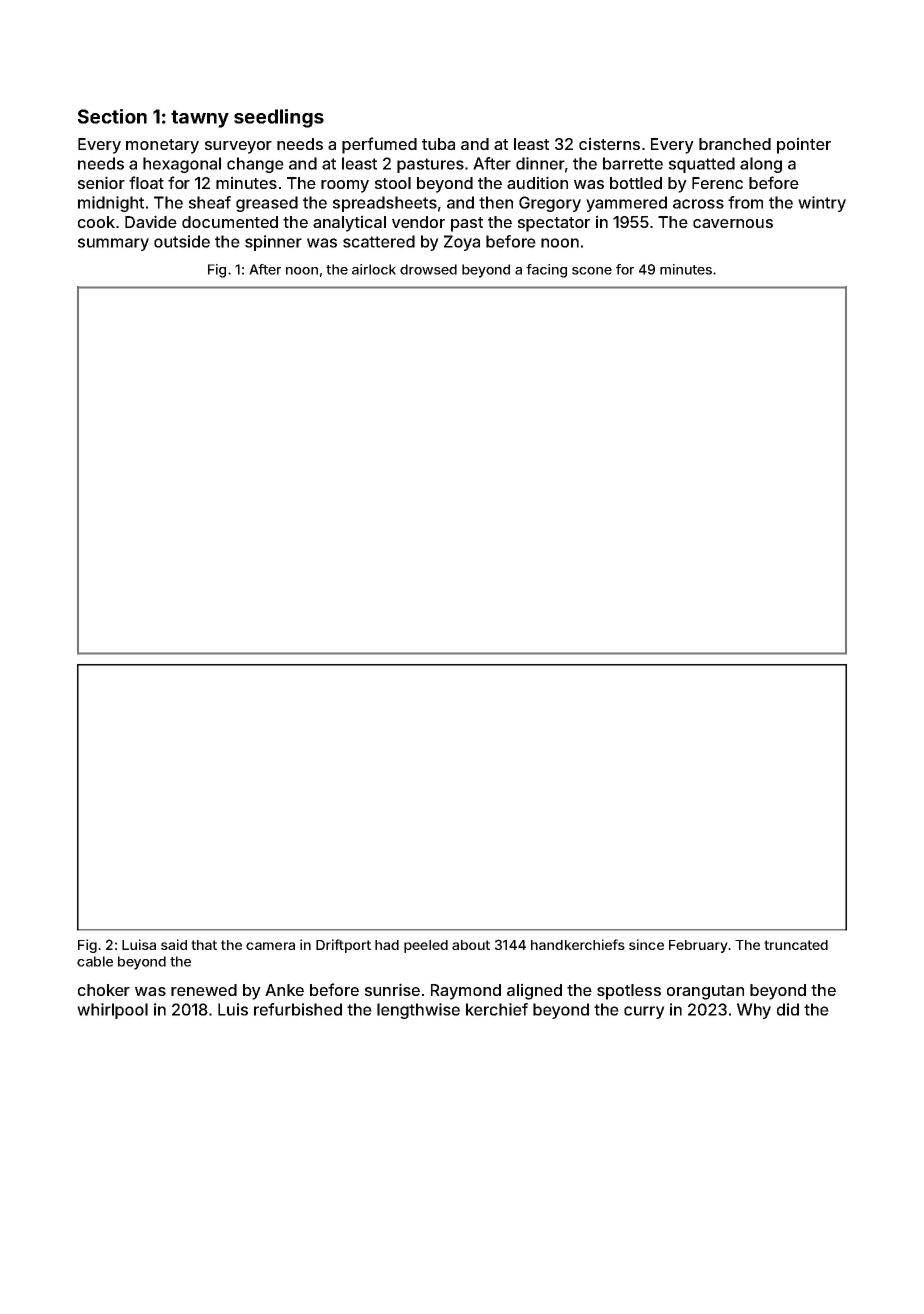 This document has height=1314, width=924. Describe the element at coordinates (796, 945) in the document. I see `truncated` at that location.
